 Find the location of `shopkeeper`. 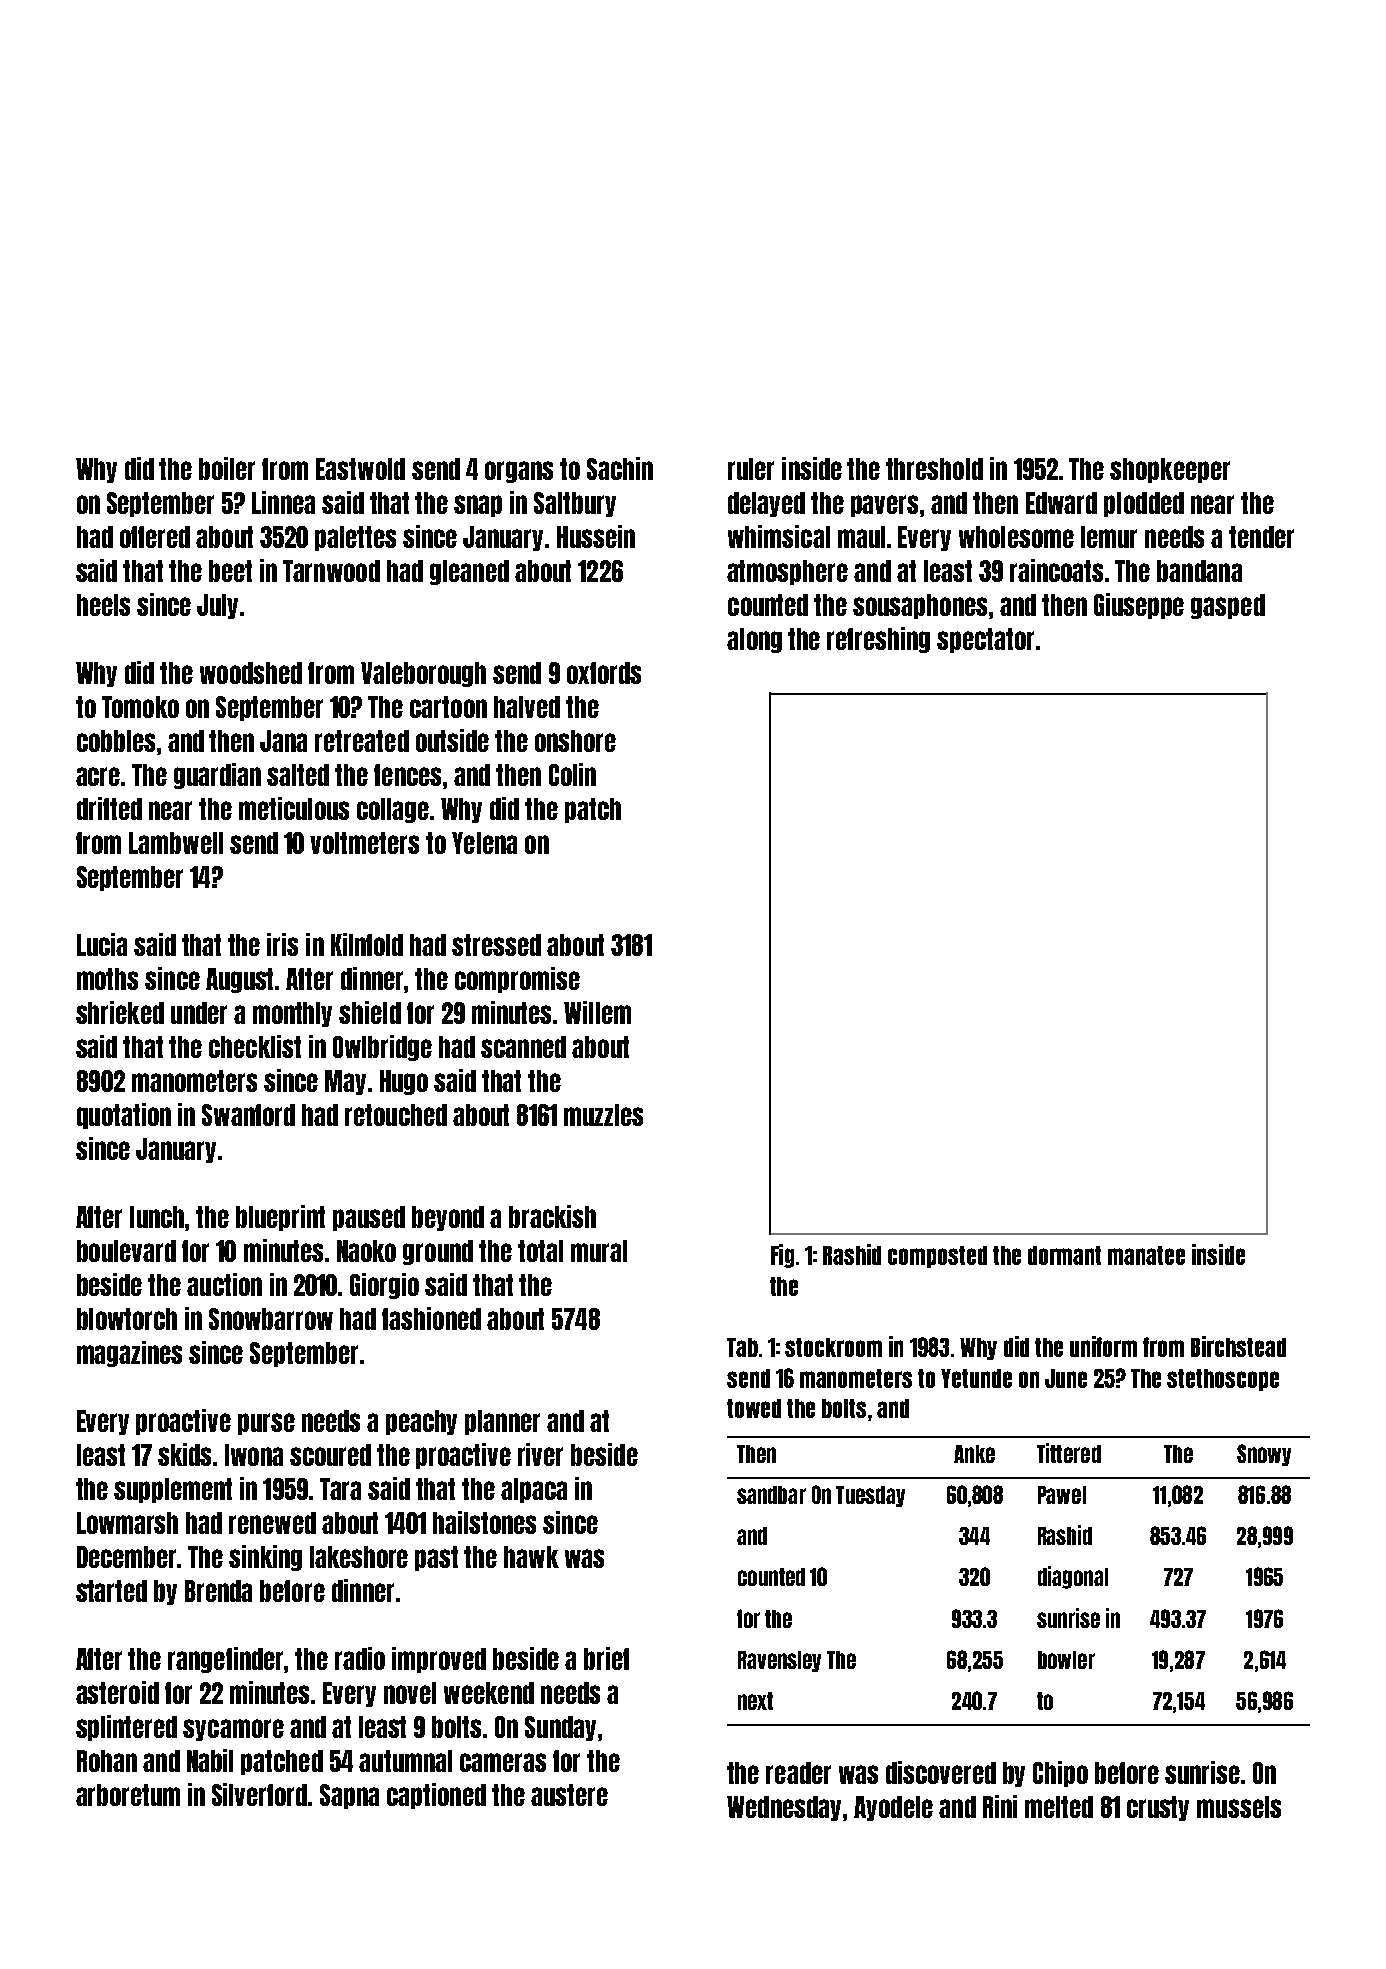

shopkeeper is located at coordinates (1170, 470).
